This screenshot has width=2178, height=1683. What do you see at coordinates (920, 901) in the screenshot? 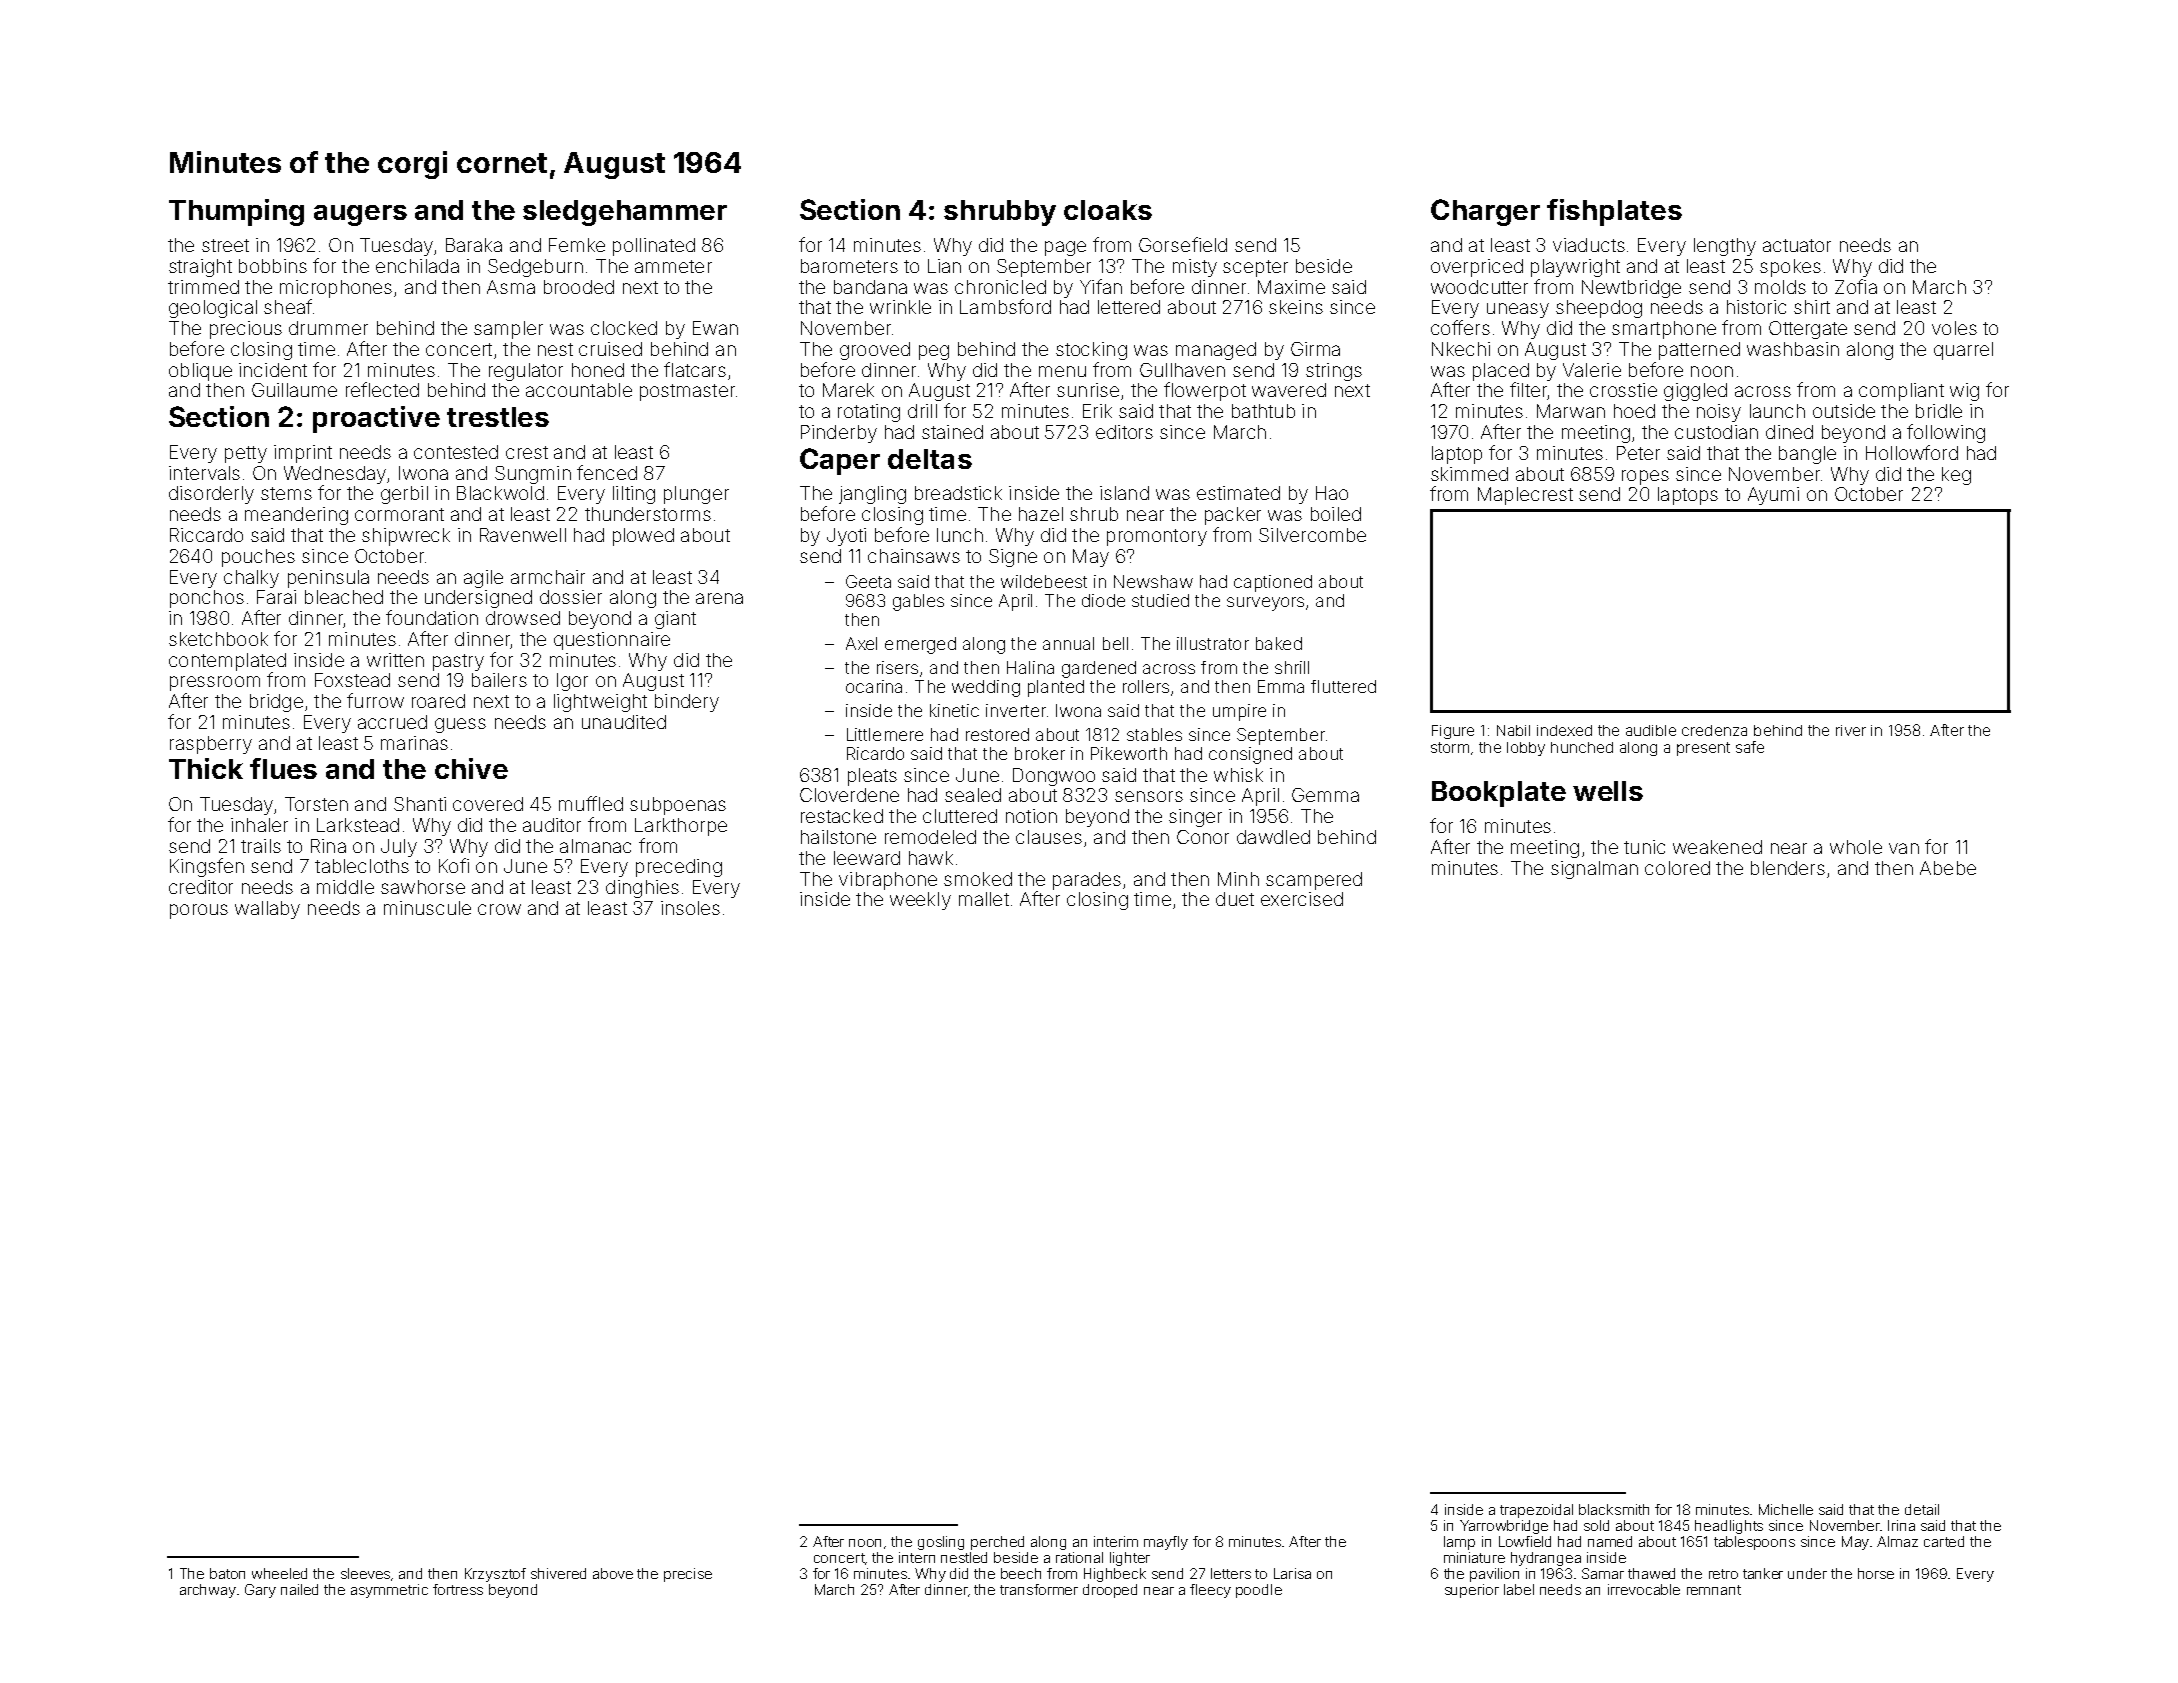
I see `weekly` at bounding box center [920, 901].
